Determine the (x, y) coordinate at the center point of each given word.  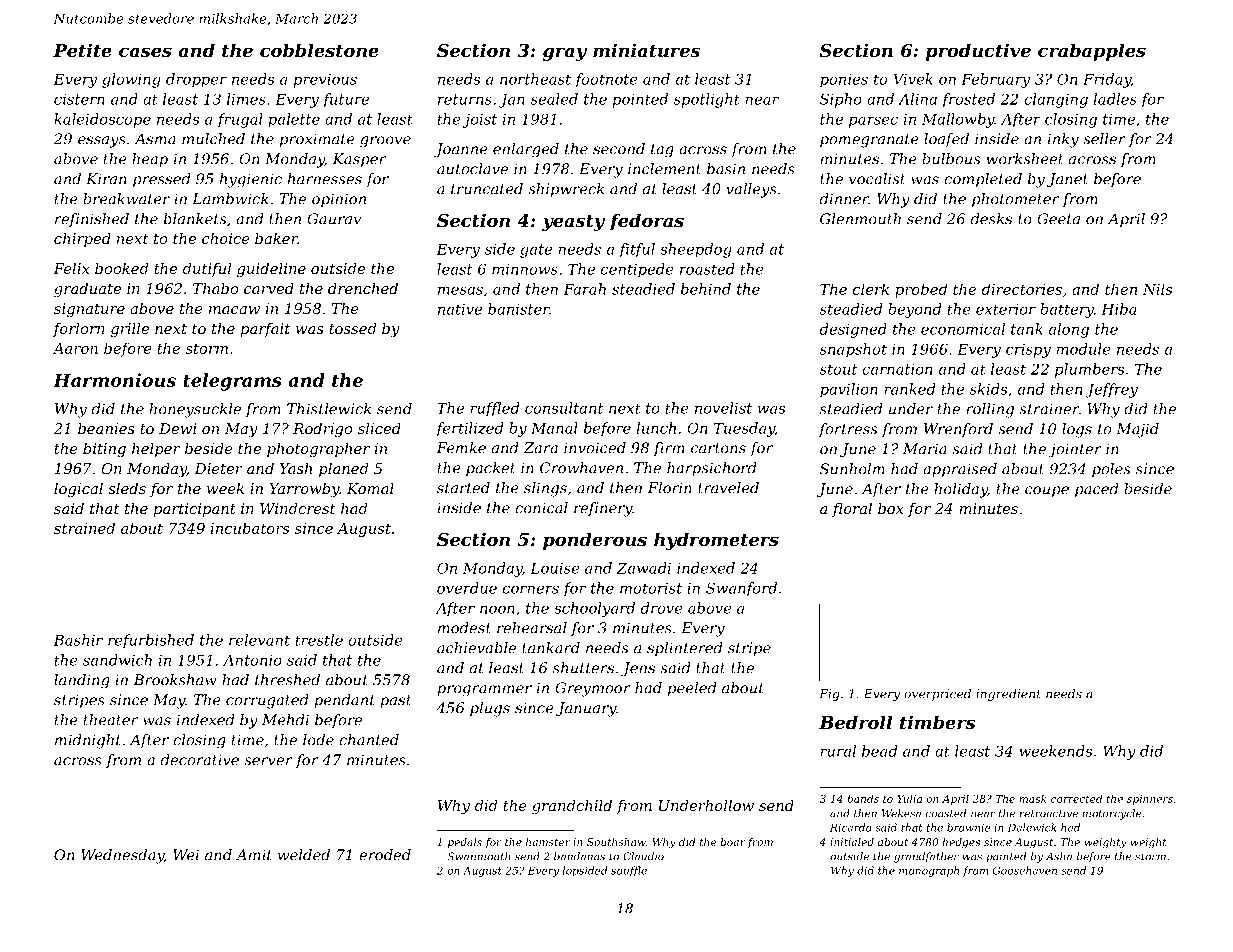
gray (565, 54)
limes (246, 99)
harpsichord (711, 469)
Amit (254, 855)
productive (978, 52)
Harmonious (114, 380)
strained (84, 528)
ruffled (494, 409)
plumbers (1089, 370)
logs (1077, 430)
